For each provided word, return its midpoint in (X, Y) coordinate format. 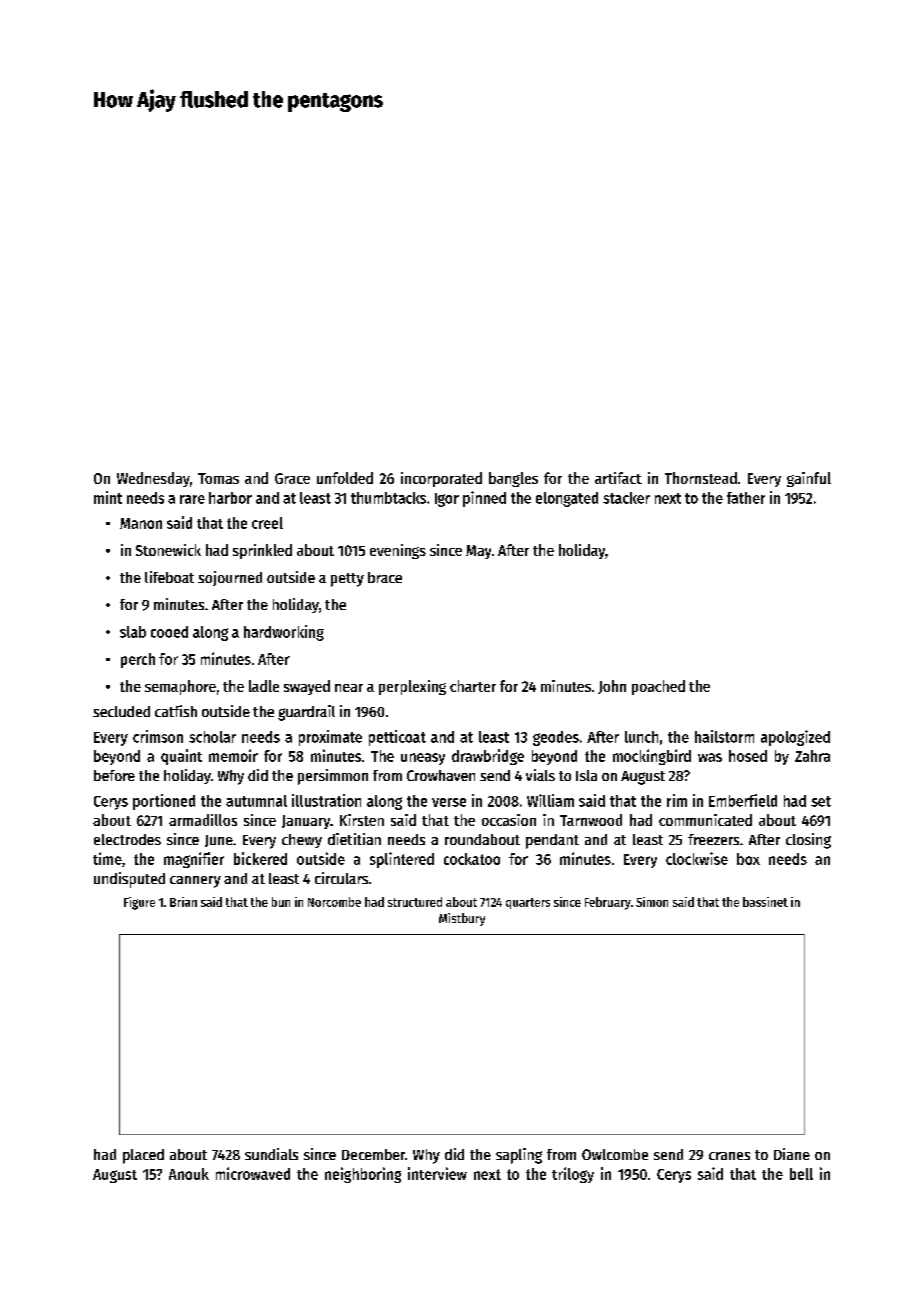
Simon (652, 902)
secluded (121, 711)
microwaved (253, 1173)
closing (808, 841)
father (746, 498)
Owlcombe (615, 1154)
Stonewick (168, 550)
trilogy (573, 1175)
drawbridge (488, 757)
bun (281, 902)
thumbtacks (388, 498)
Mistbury (462, 919)
